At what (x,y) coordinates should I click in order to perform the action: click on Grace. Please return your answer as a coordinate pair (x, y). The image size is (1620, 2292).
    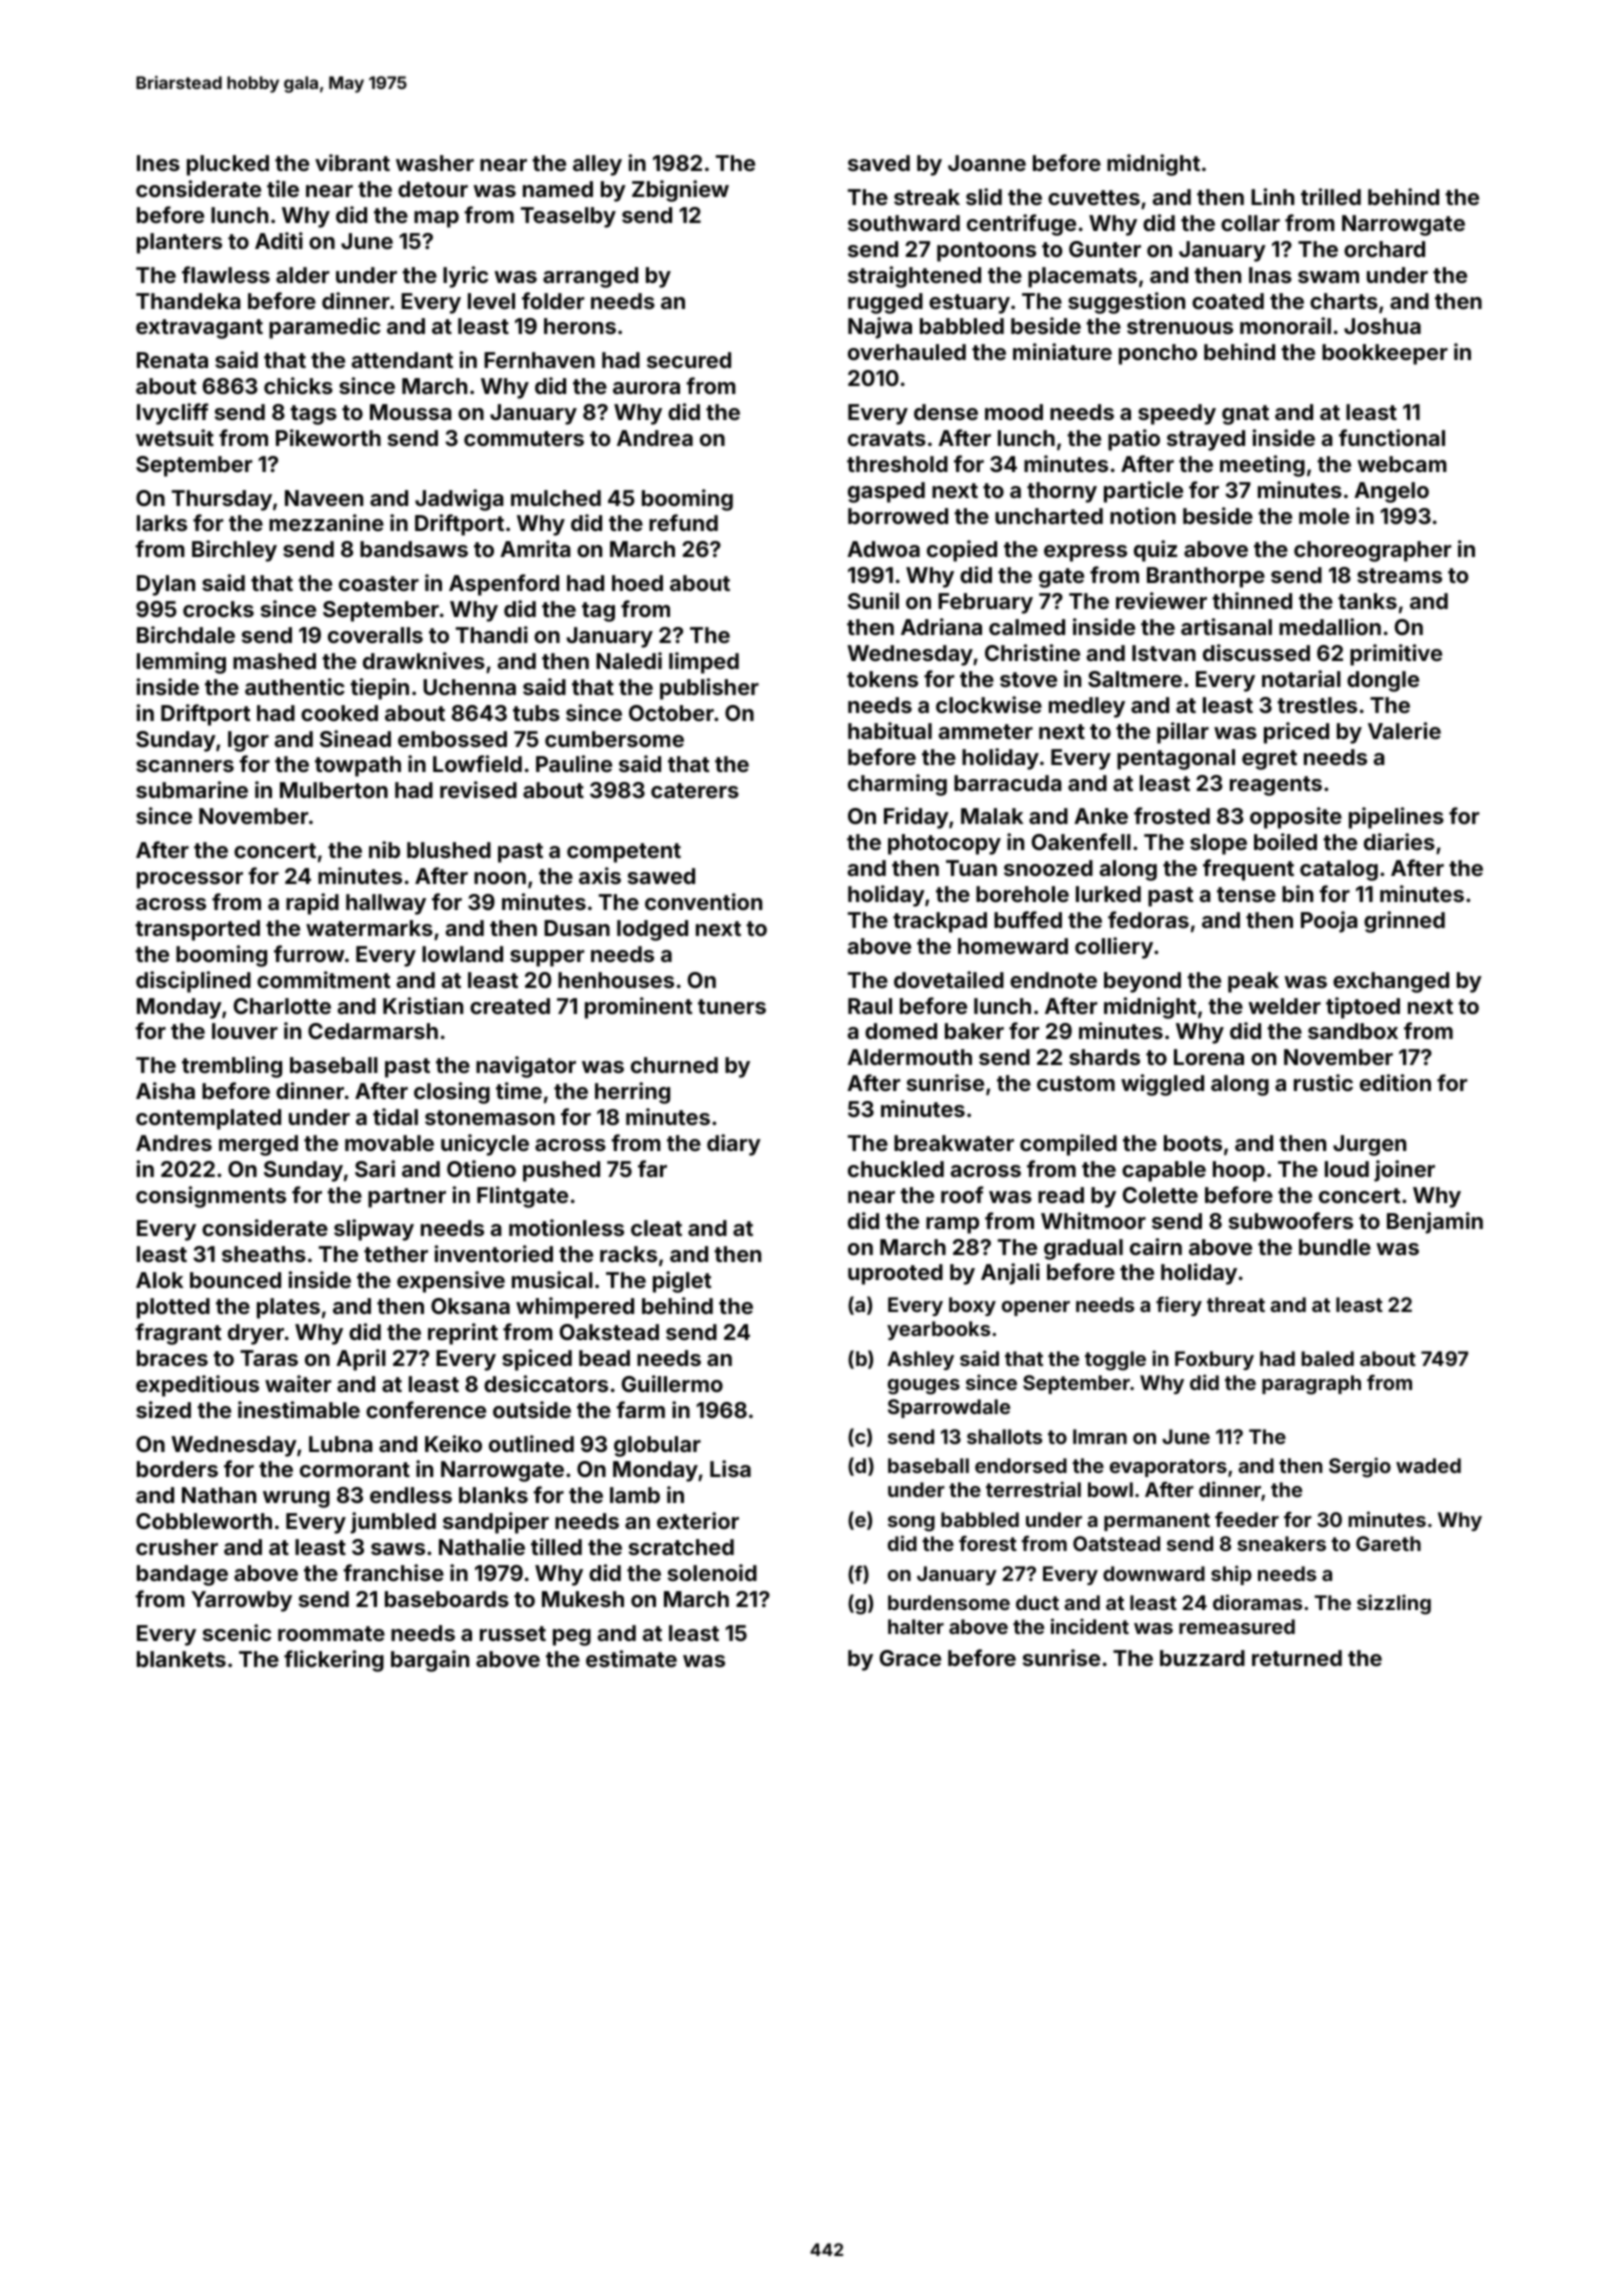
    Looking at the image, I should click on (910, 1658).
